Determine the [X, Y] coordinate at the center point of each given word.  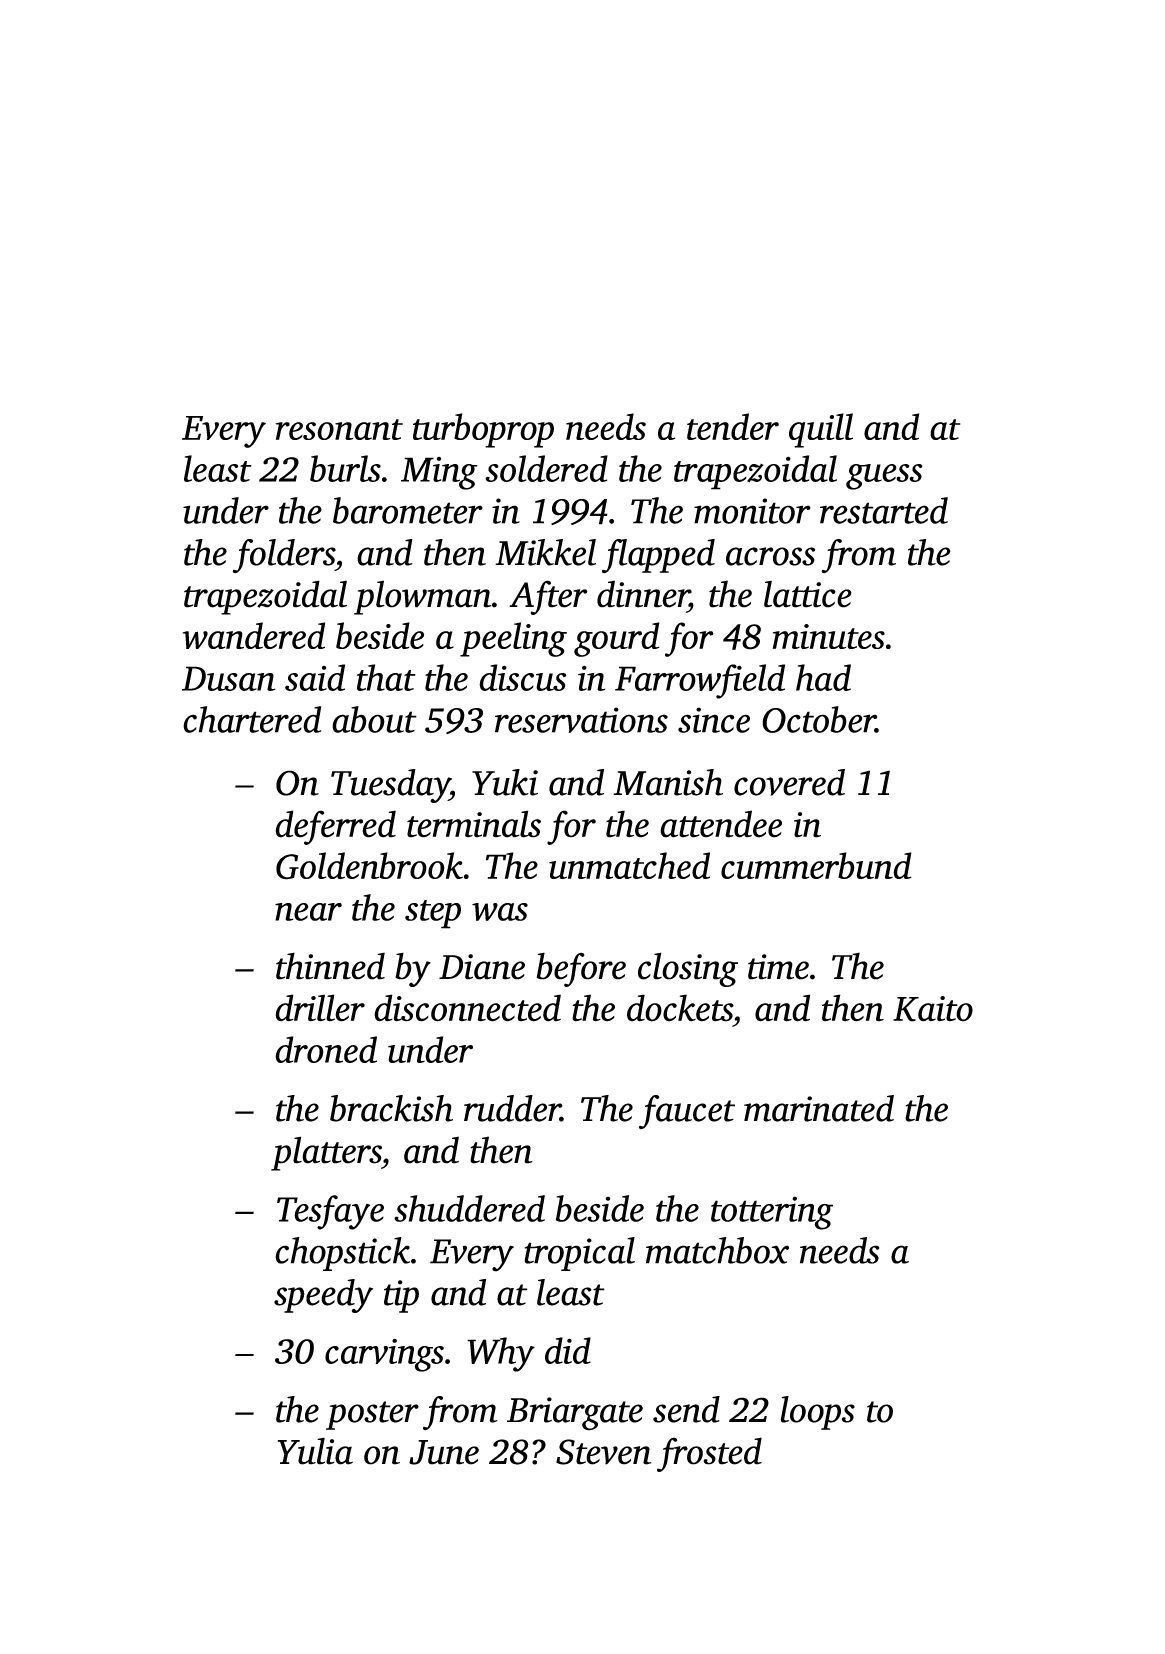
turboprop [483, 430]
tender [733, 426]
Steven [604, 1452]
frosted [709, 1454]
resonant [339, 429]
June [444, 1452]
